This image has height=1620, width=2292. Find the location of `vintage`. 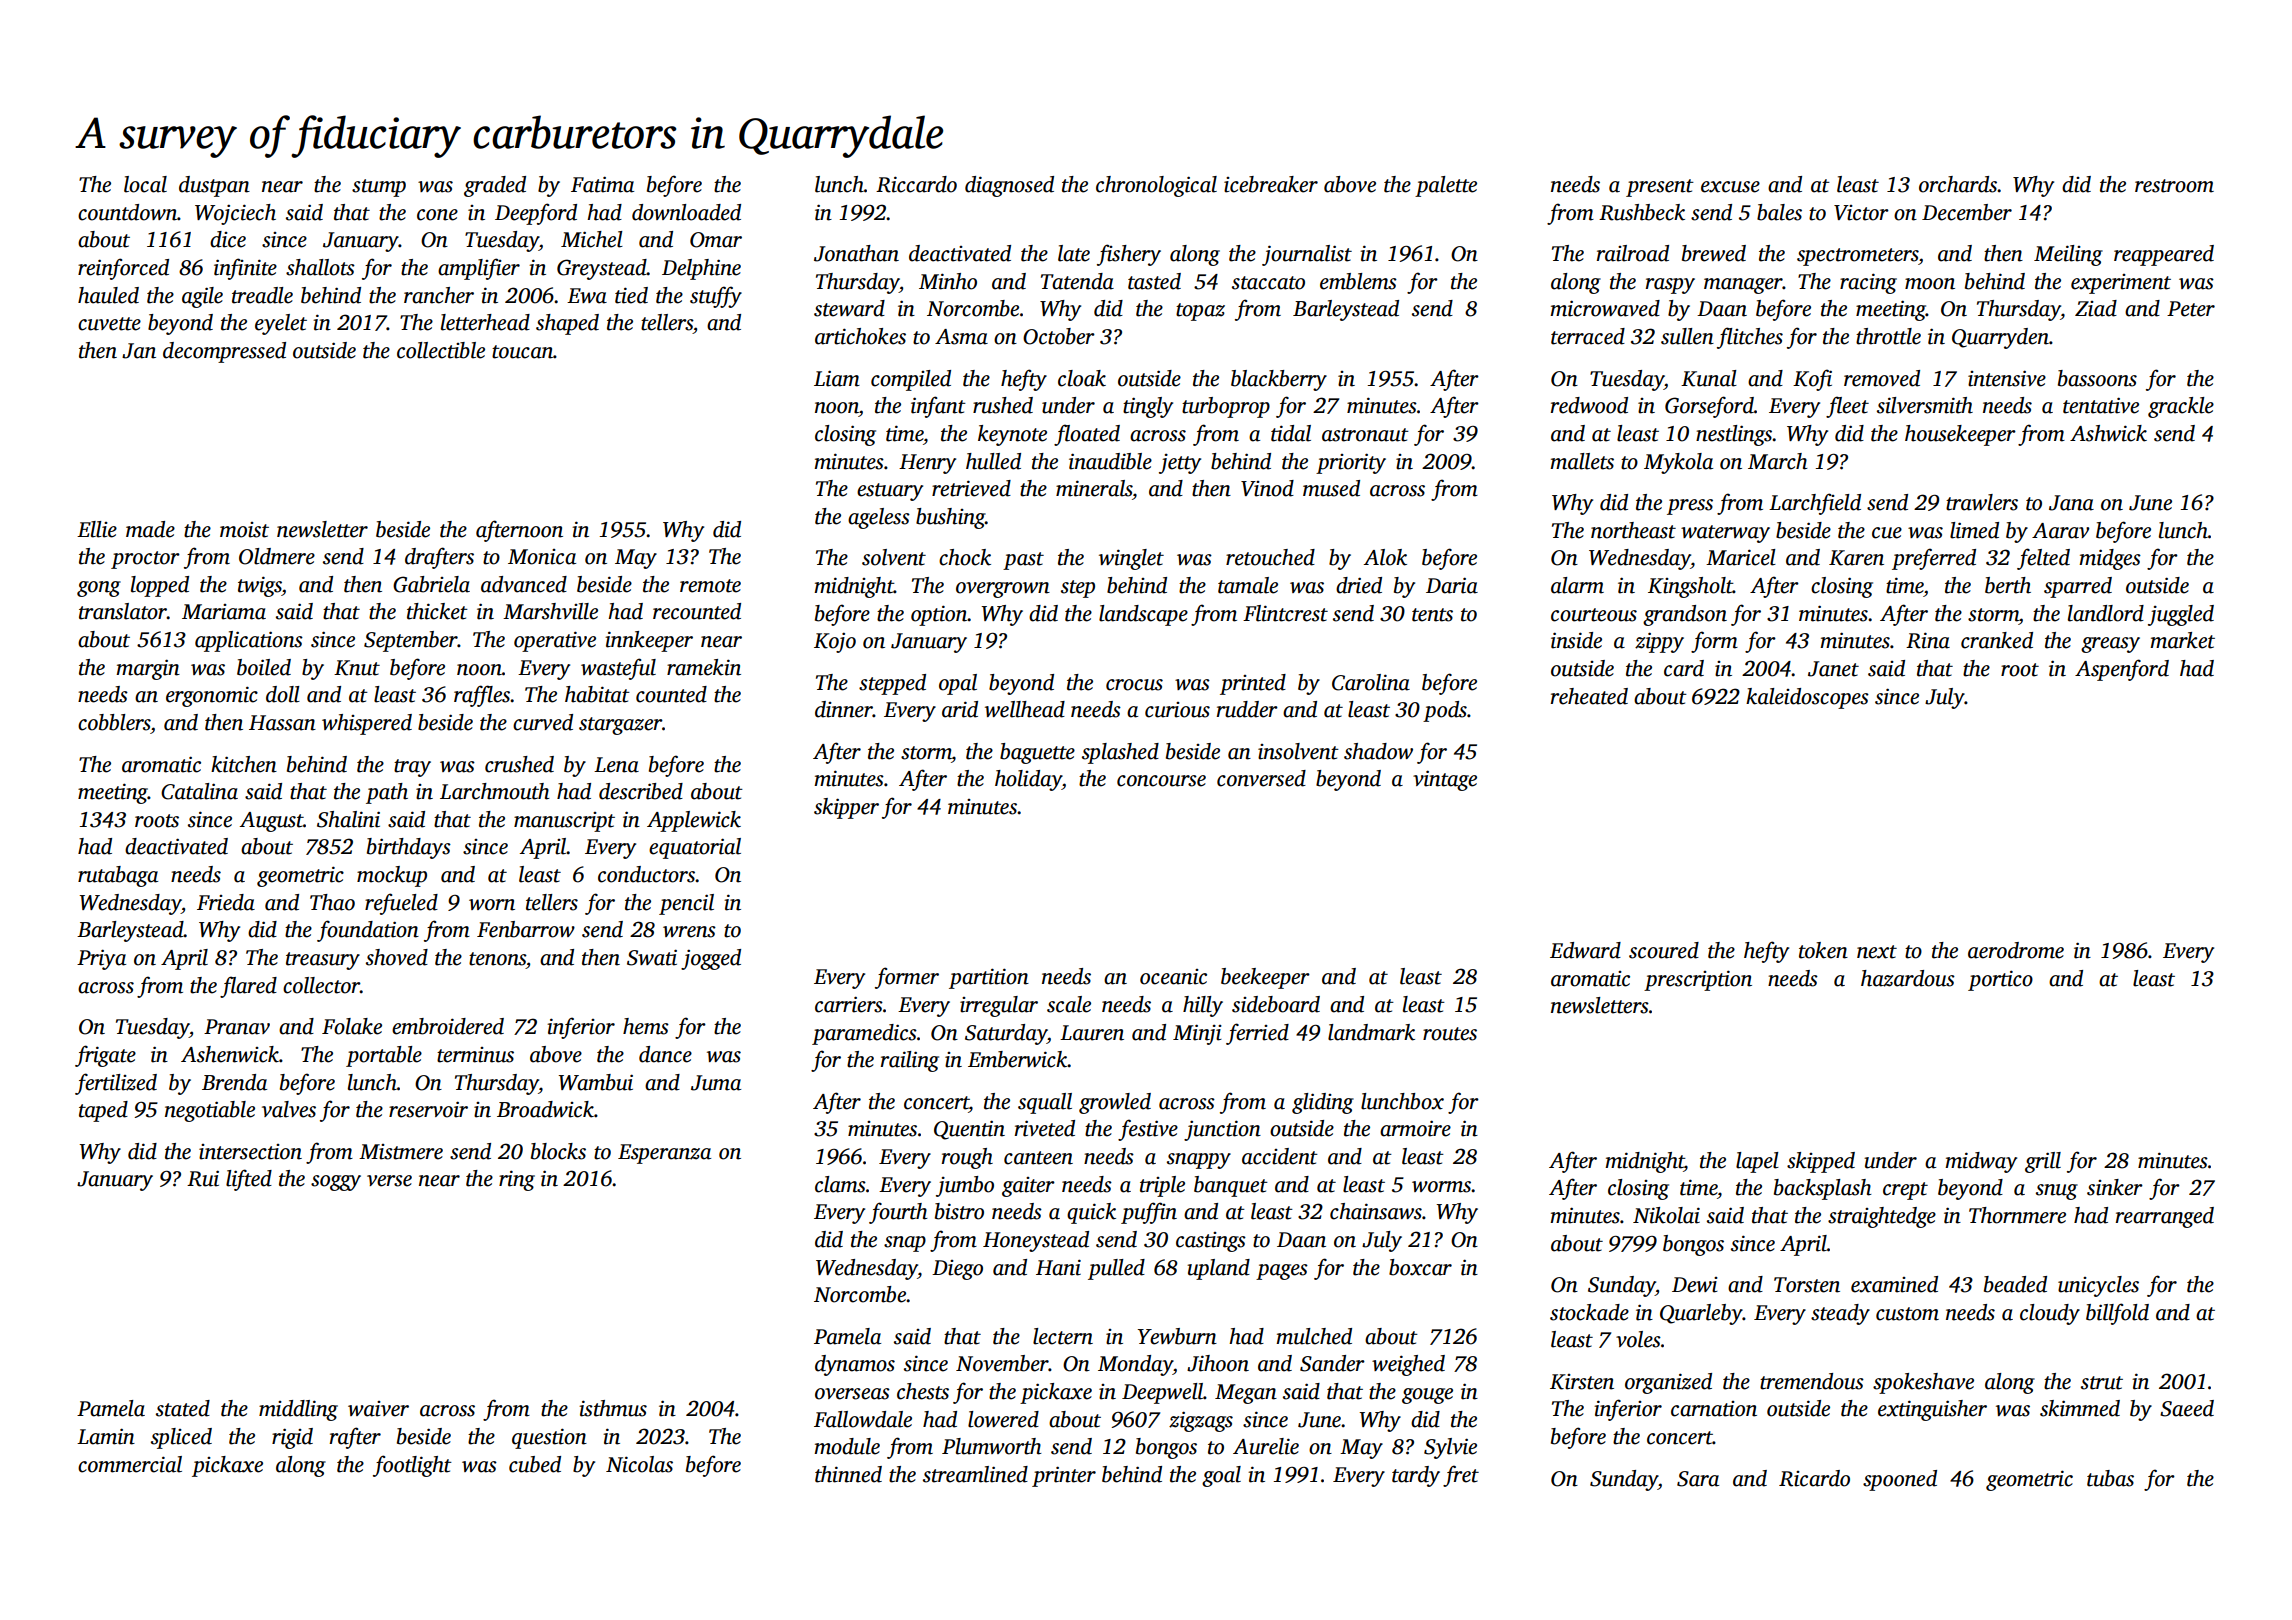

vintage is located at coordinates (1445, 780).
